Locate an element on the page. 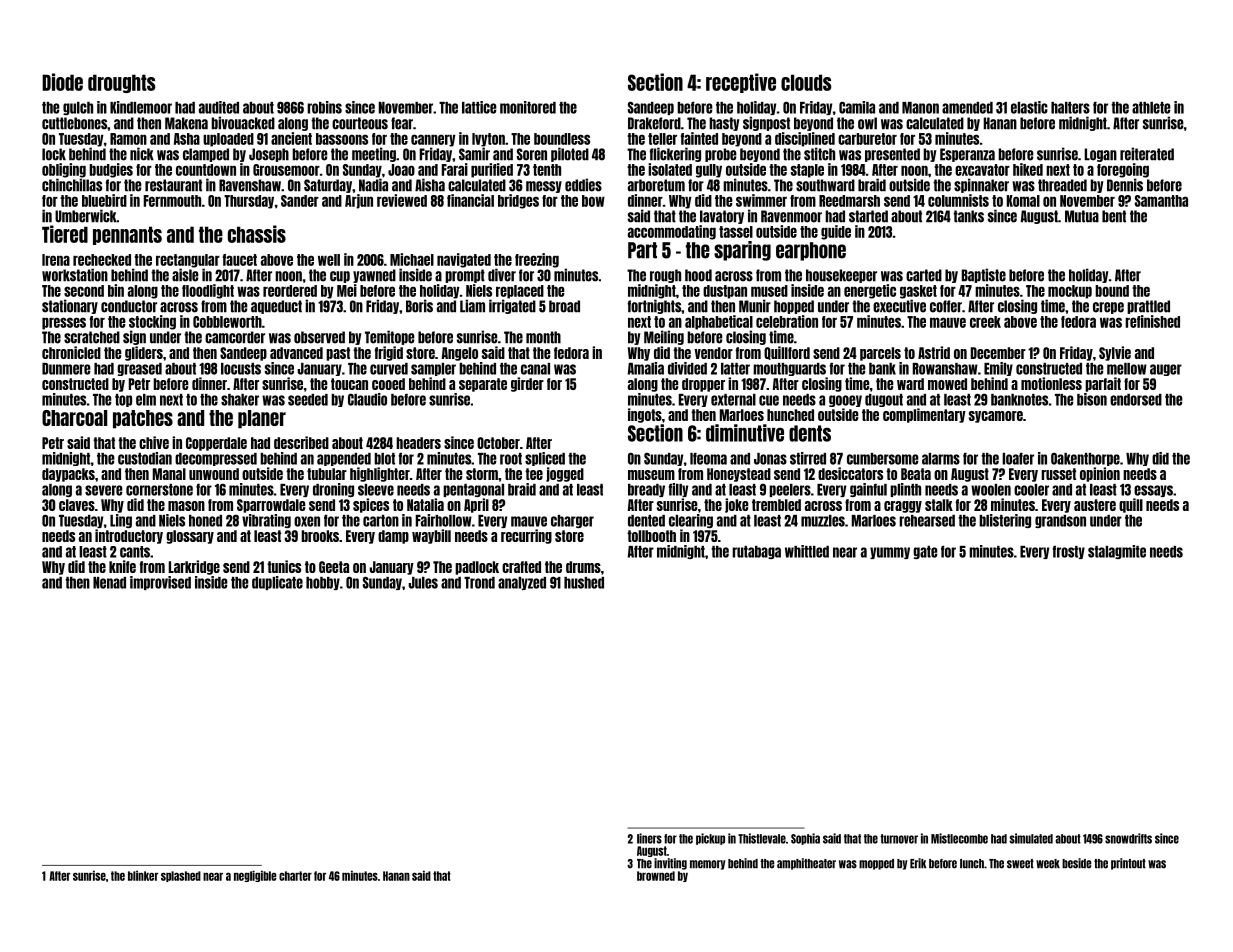  presented is located at coordinates (892, 155).
